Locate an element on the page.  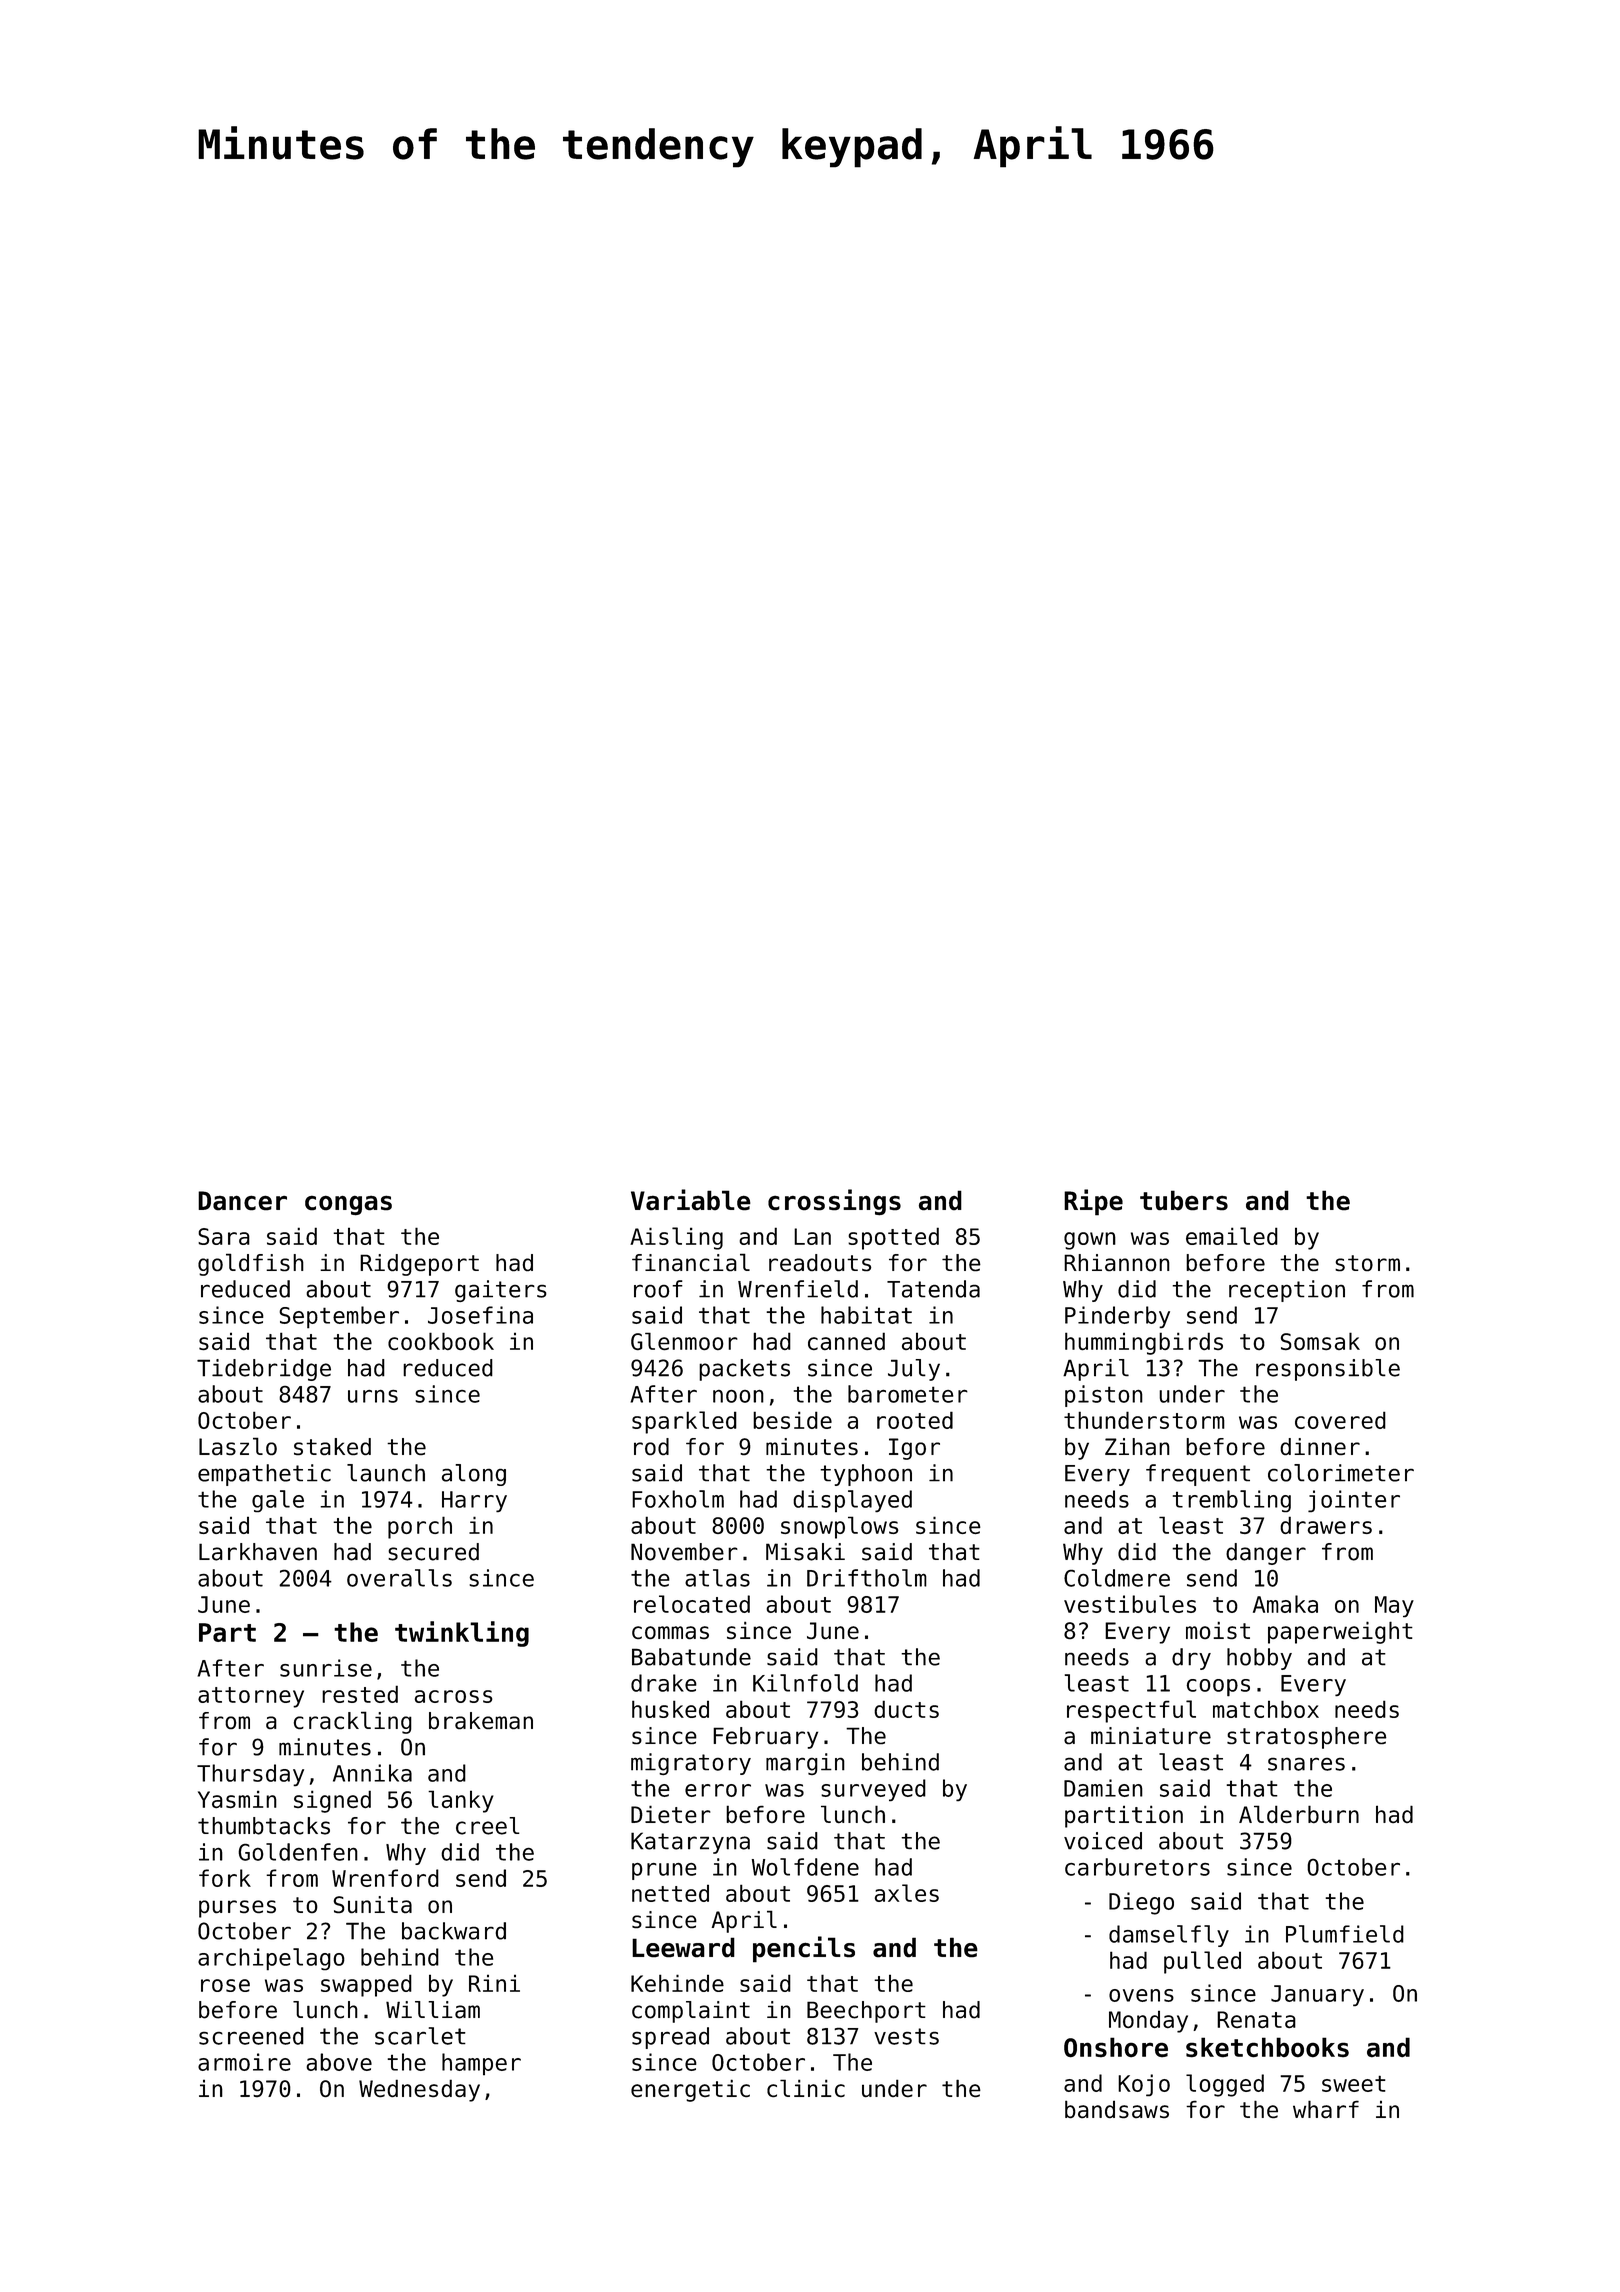
stratosphere is located at coordinates (1307, 1738).
